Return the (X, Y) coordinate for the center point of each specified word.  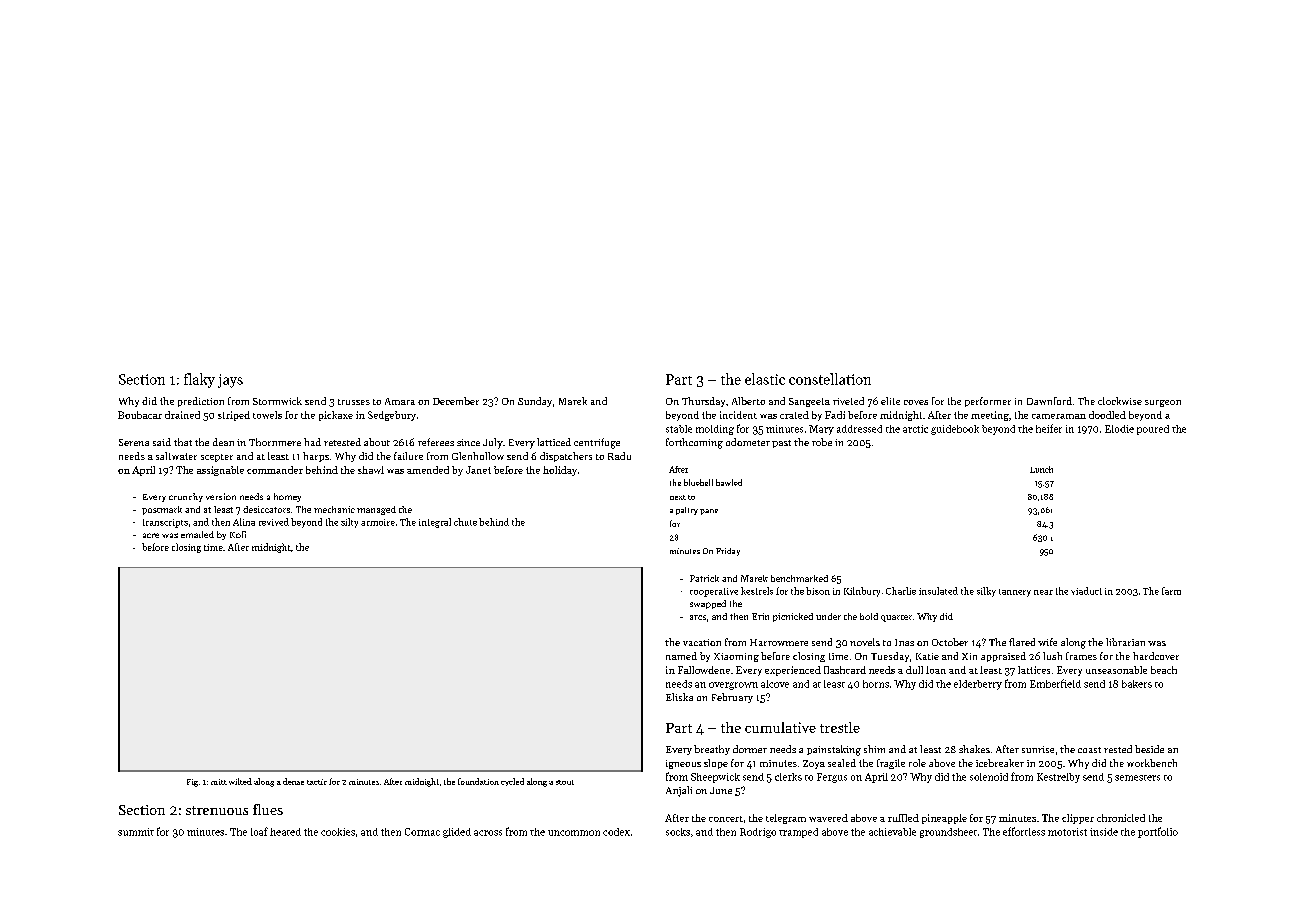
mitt (219, 782)
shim (874, 749)
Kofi (238, 534)
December (456, 401)
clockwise (1120, 401)
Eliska (679, 697)
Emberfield (1055, 683)
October (950, 642)
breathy (712, 750)
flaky (199, 380)
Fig (192, 783)
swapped (708, 604)
